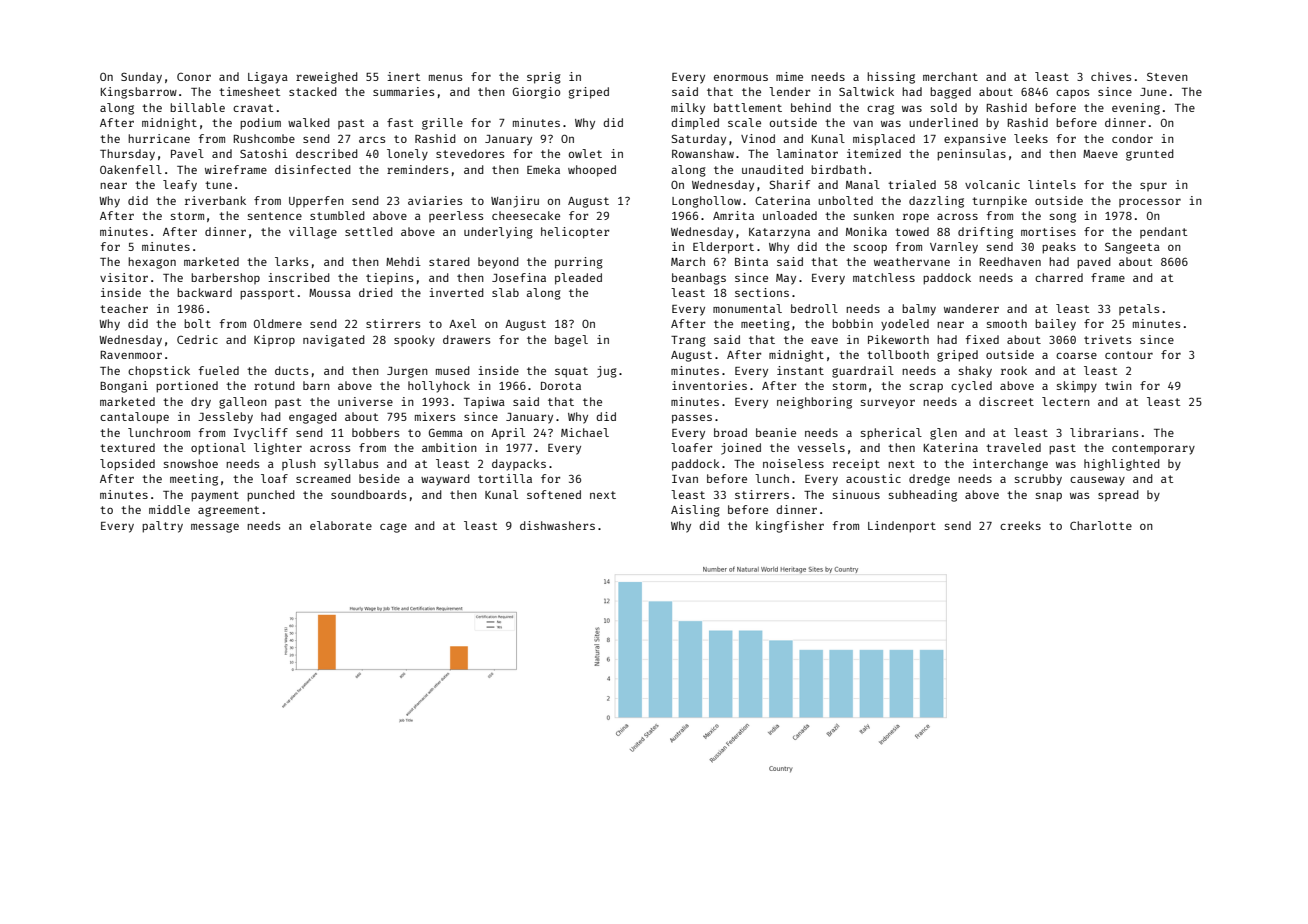 Image resolution: width=1308 pixels, height=924 pixels. Describe the element at coordinates (954, 248) in the document. I see `Varnley` at that location.
